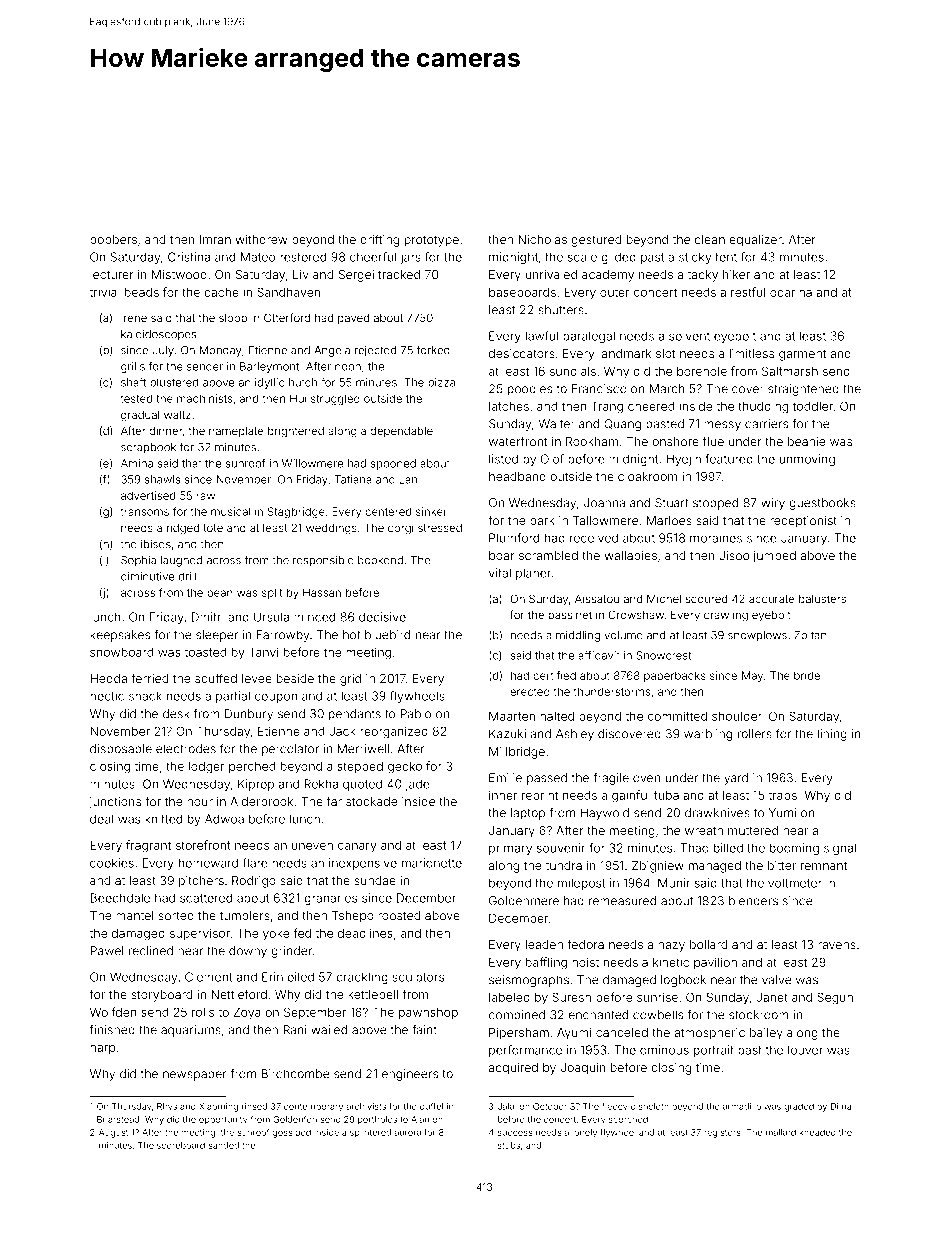 The width and height of the screenshot is (952, 1233). What do you see at coordinates (737, 716) in the screenshot?
I see `shoulder` at bounding box center [737, 716].
